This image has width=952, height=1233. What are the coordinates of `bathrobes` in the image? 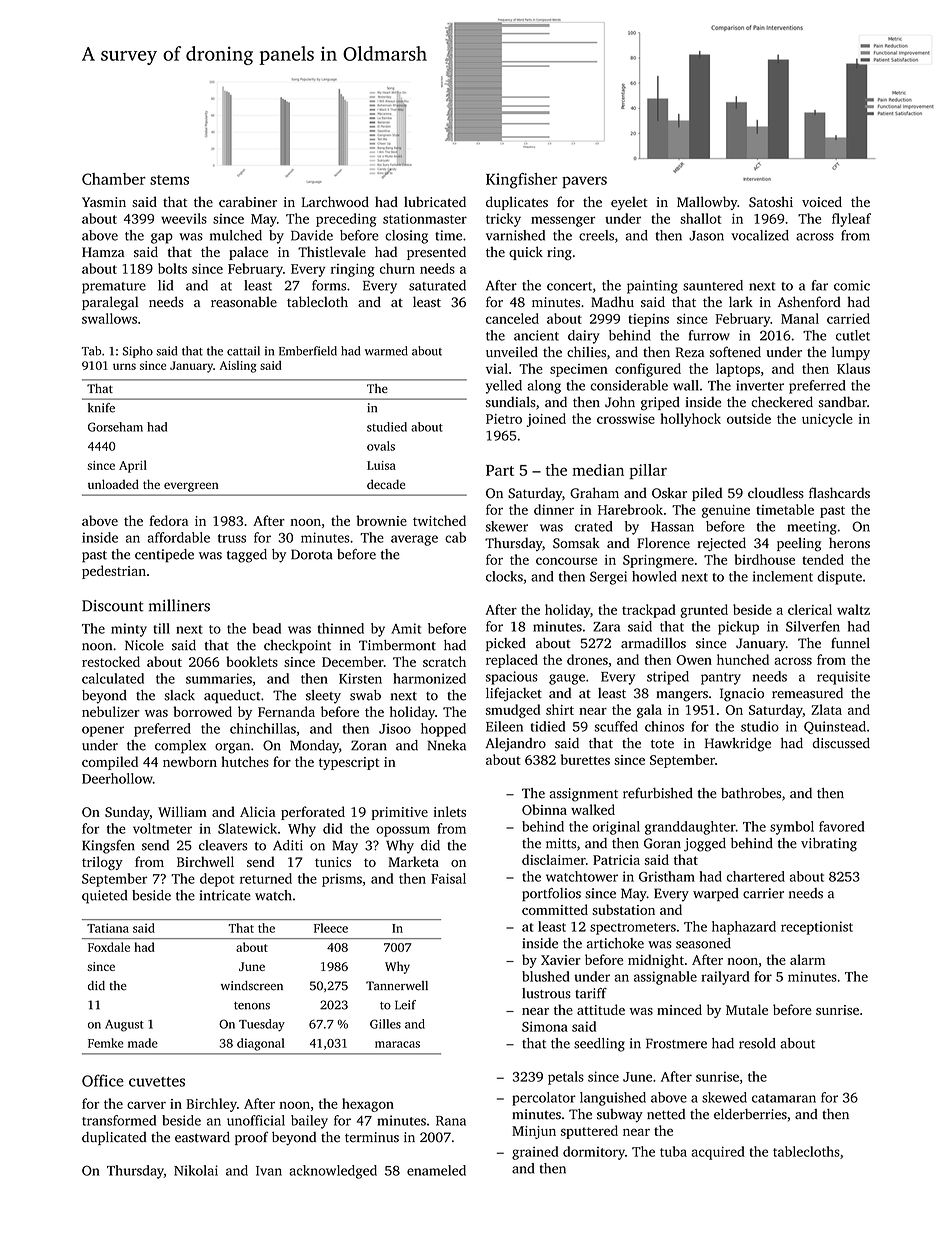 It's located at (751, 793).
